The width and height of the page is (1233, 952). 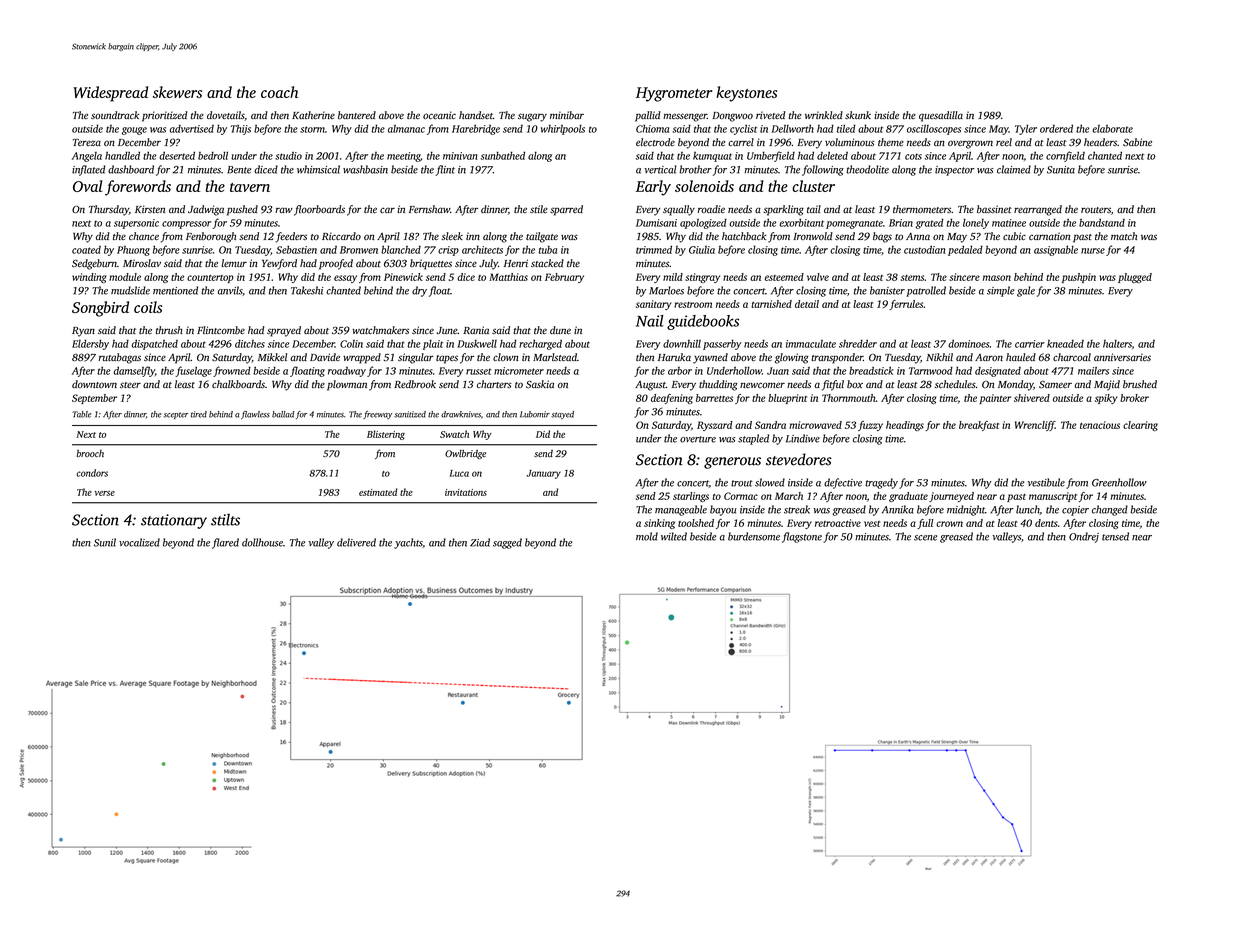 I want to click on vertical, so click(x=660, y=169).
